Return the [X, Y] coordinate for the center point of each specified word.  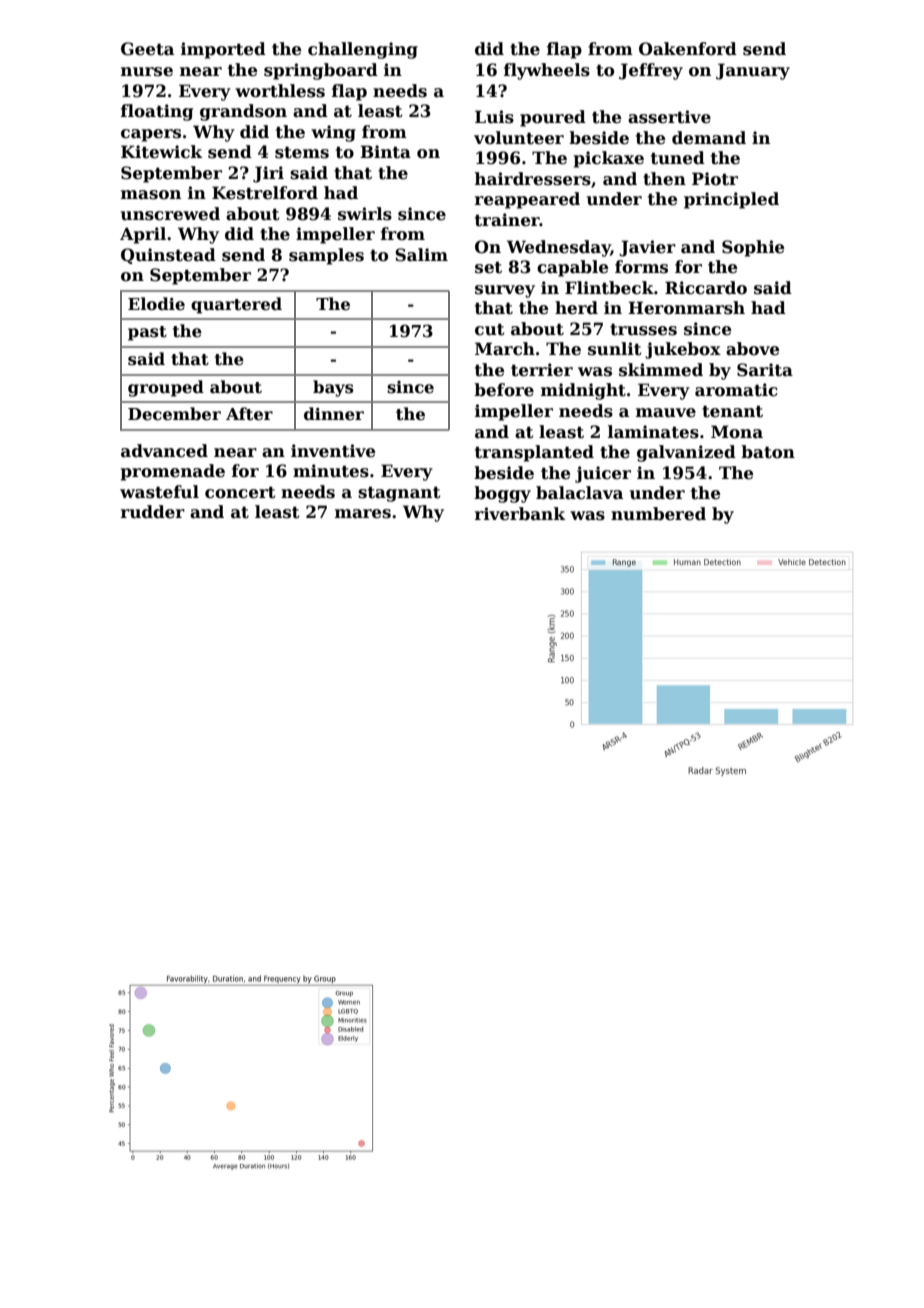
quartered [236, 305]
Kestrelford [265, 193]
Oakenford [688, 49]
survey [505, 291]
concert [240, 492]
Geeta [147, 49]
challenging [363, 50]
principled [731, 200]
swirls [365, 214]
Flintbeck [609, 288]
